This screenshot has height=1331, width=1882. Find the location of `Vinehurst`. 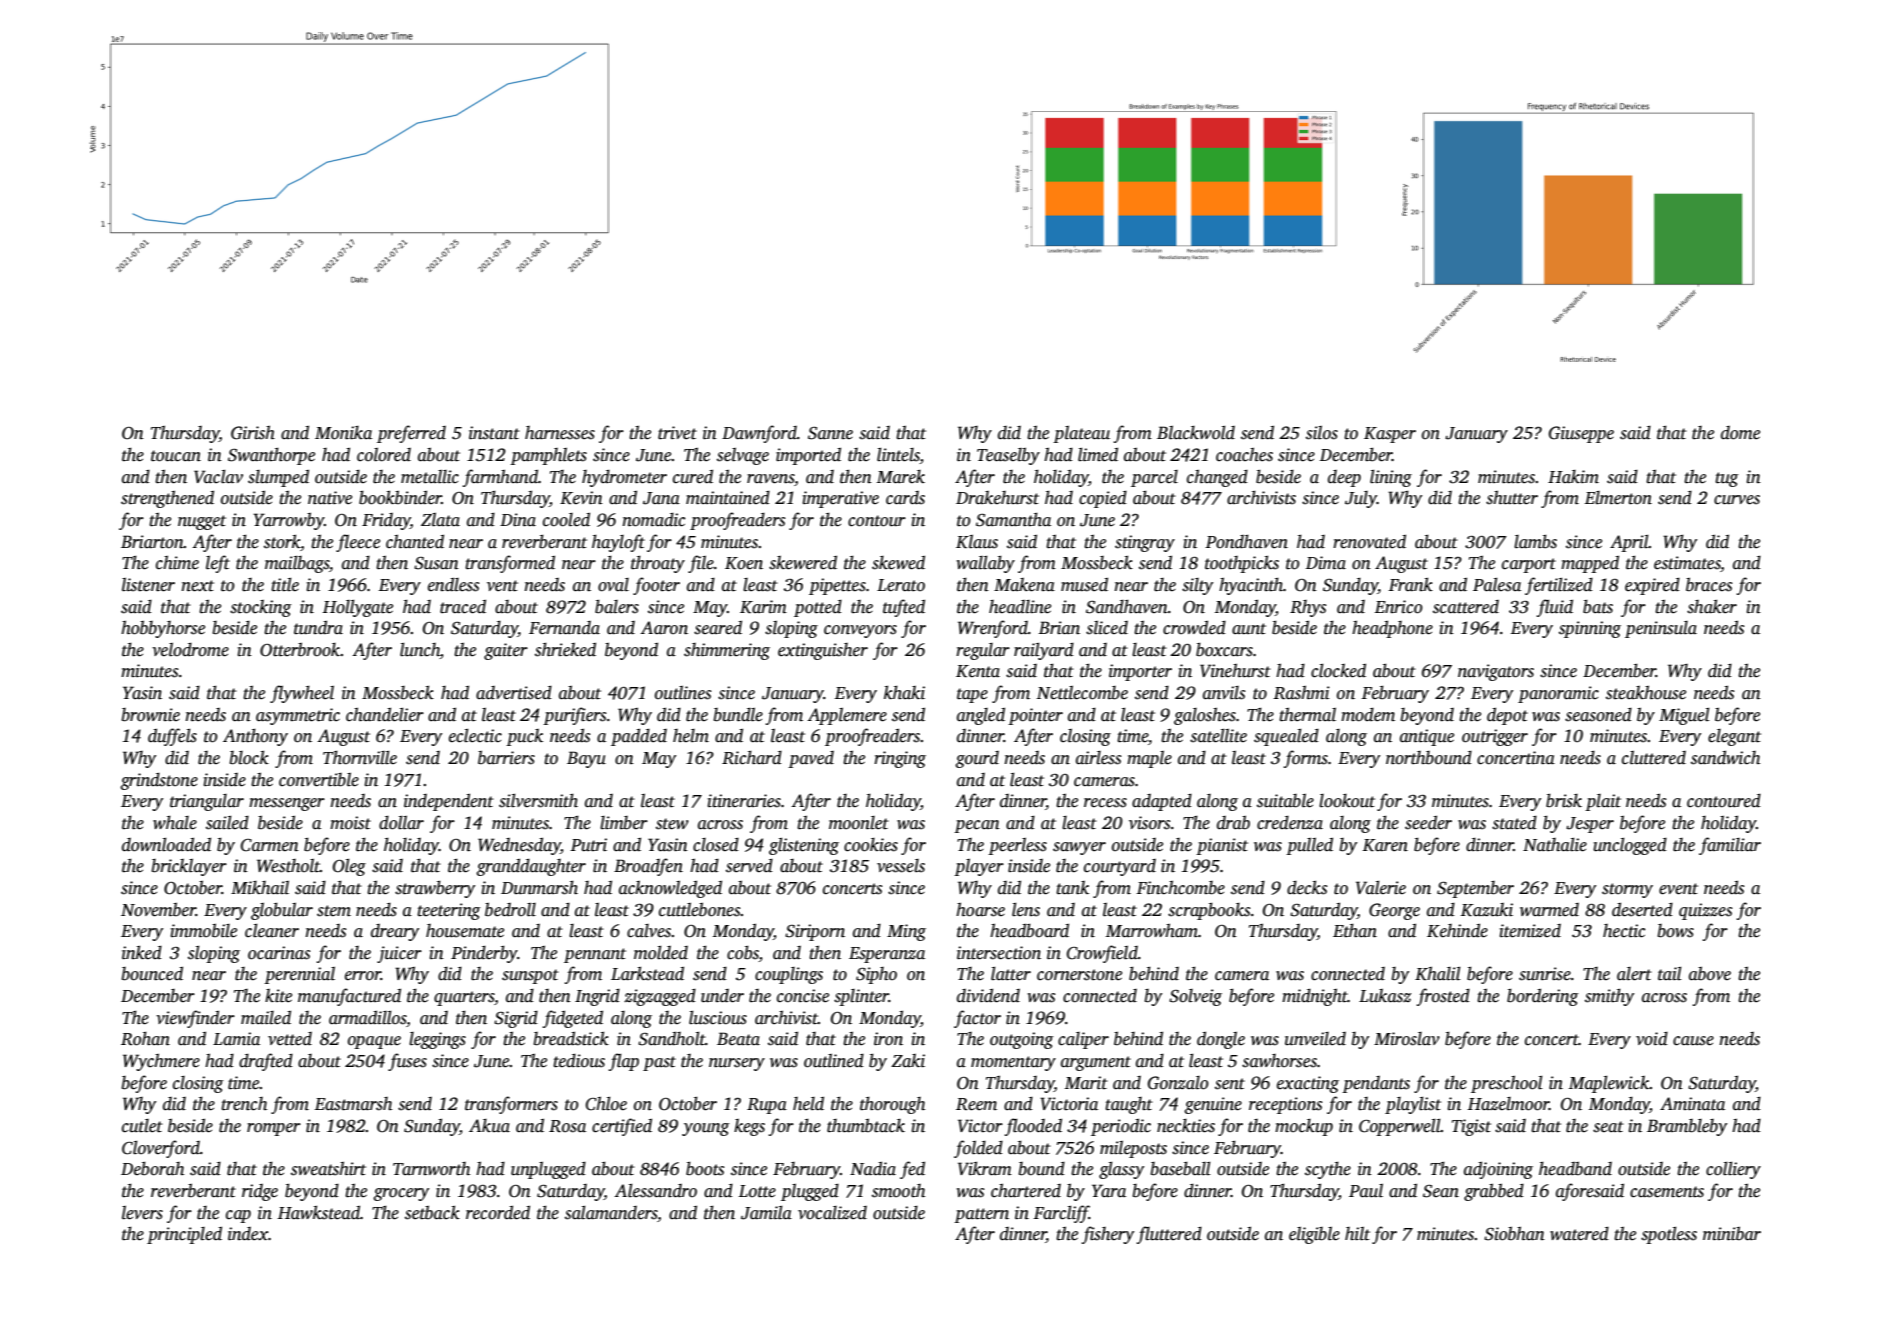

Vinehurst is located at coordinates (1235, 670).
